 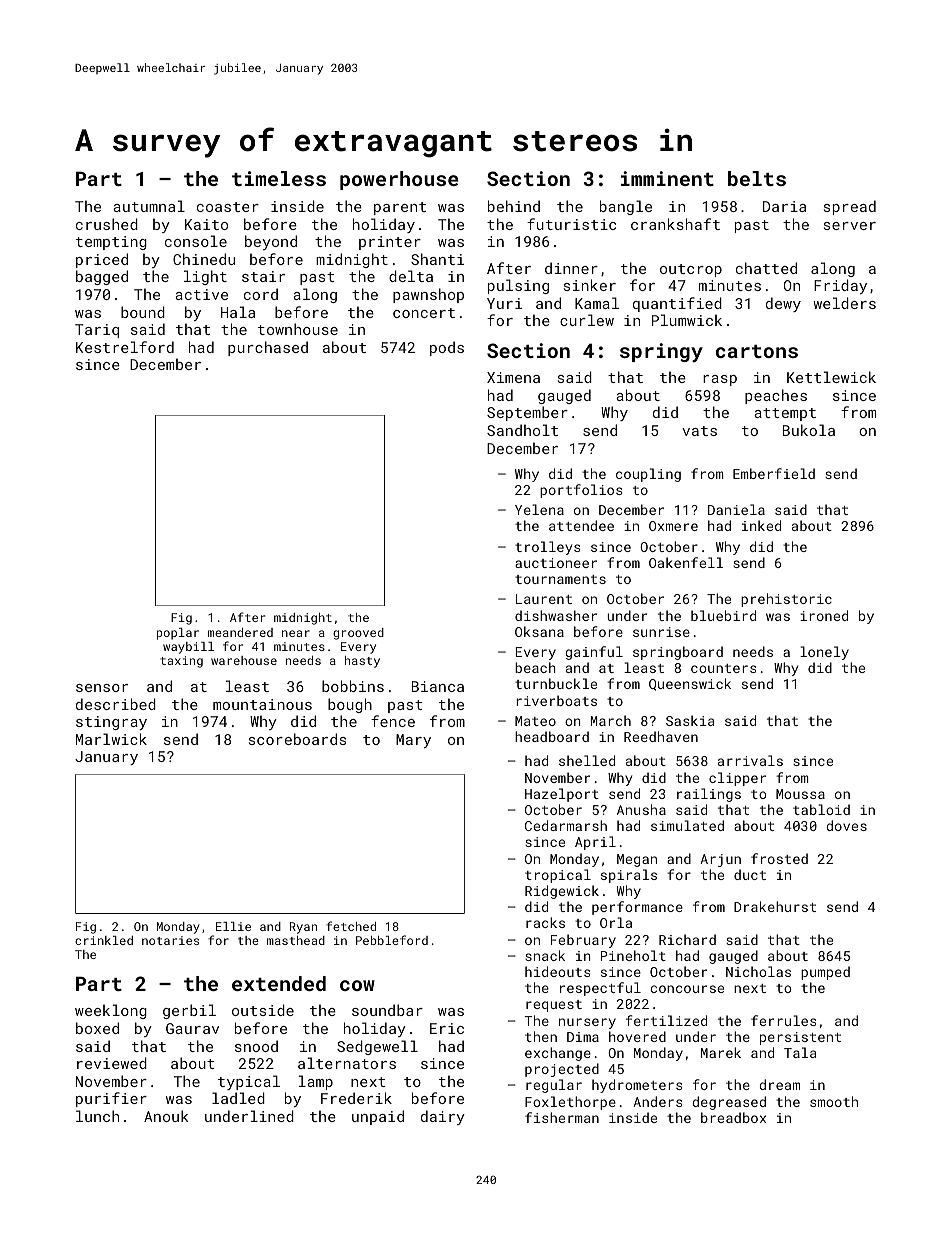 What do you see at coordinates (800, 794) in the screenshot?
I see `Moussa` at bounding box center [800, 794].
